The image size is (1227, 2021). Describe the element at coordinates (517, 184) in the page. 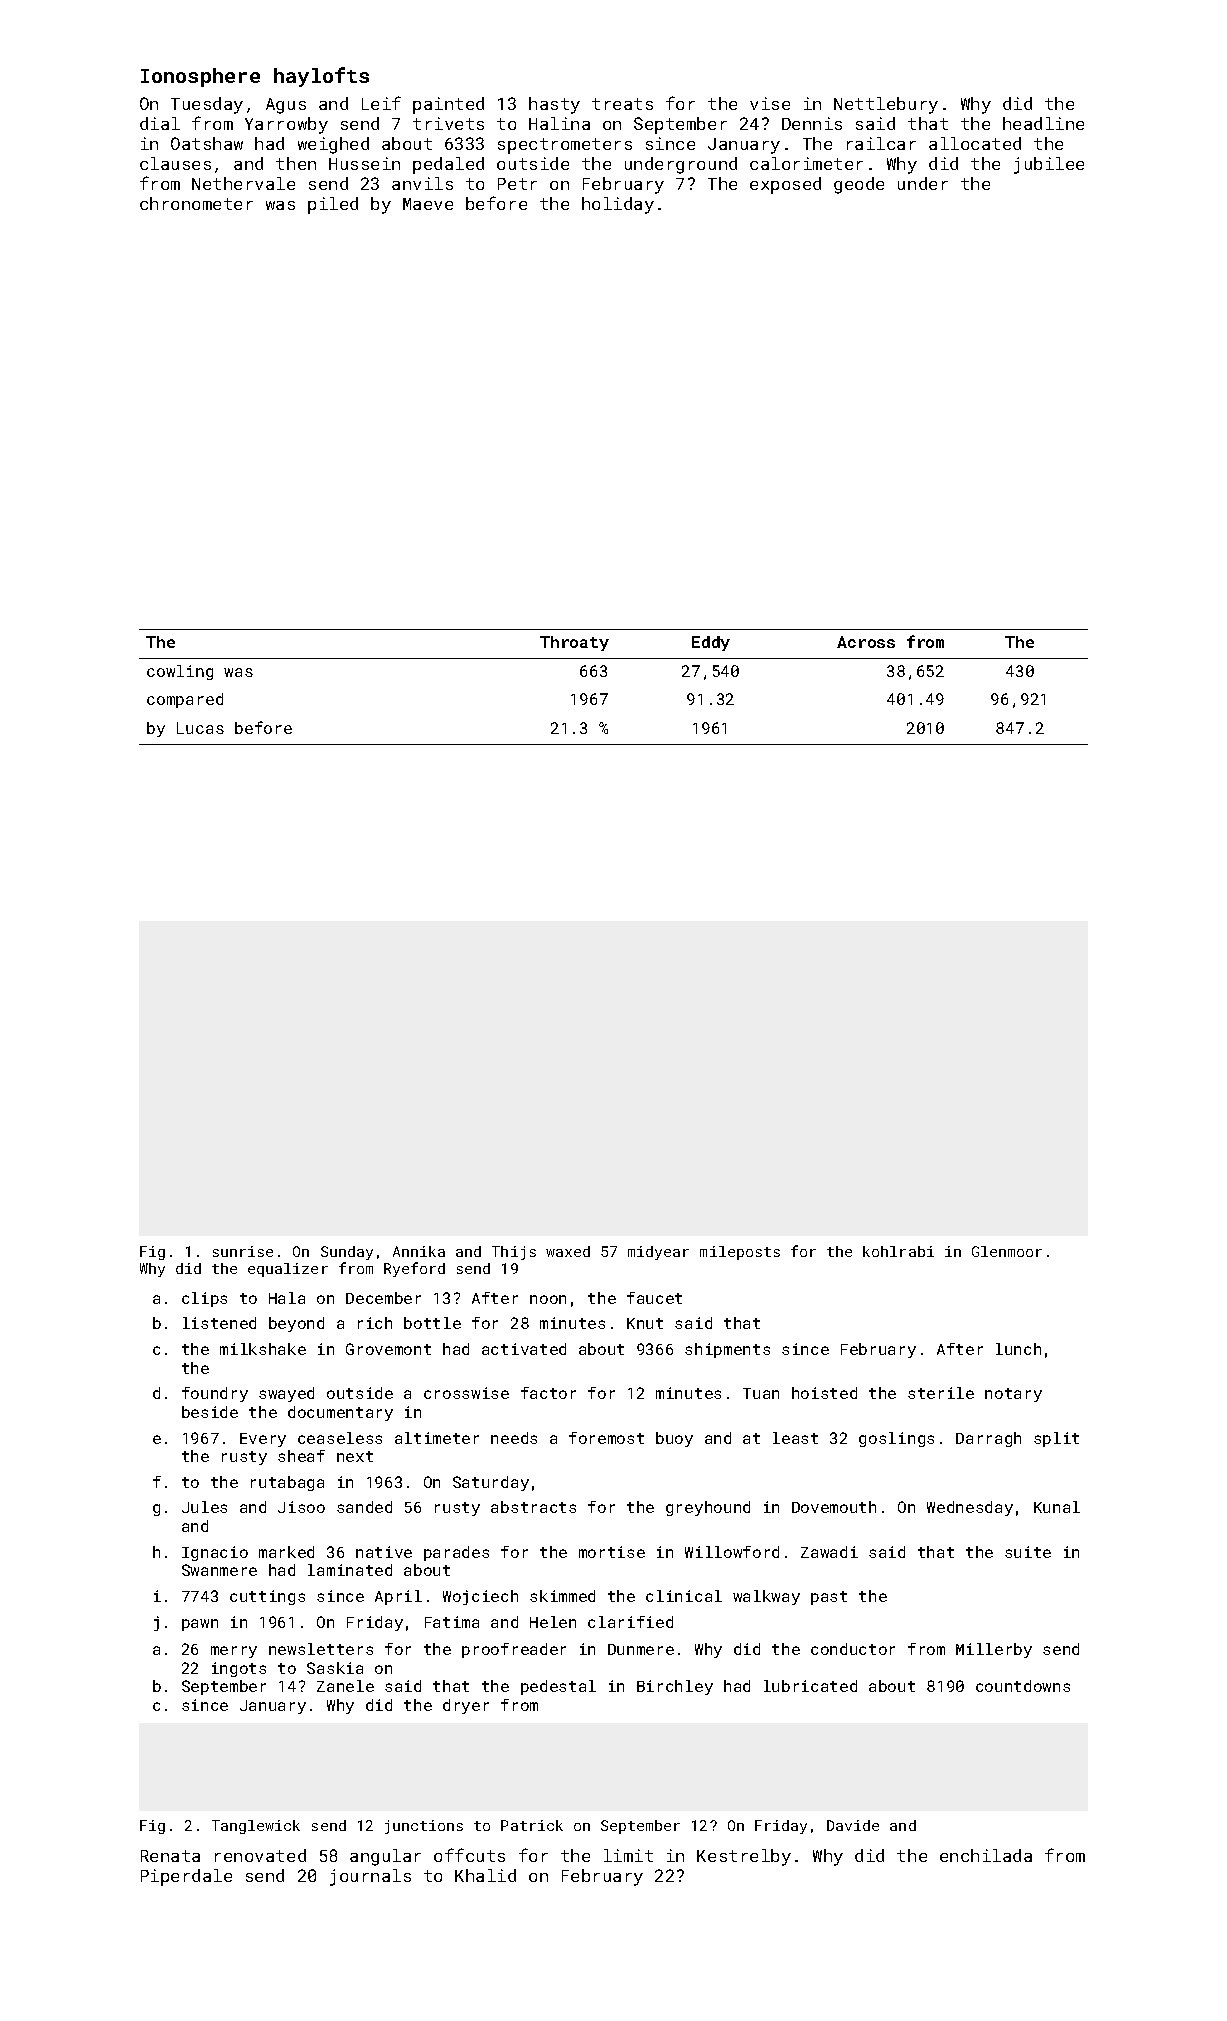

I see `Petr` at that location.
